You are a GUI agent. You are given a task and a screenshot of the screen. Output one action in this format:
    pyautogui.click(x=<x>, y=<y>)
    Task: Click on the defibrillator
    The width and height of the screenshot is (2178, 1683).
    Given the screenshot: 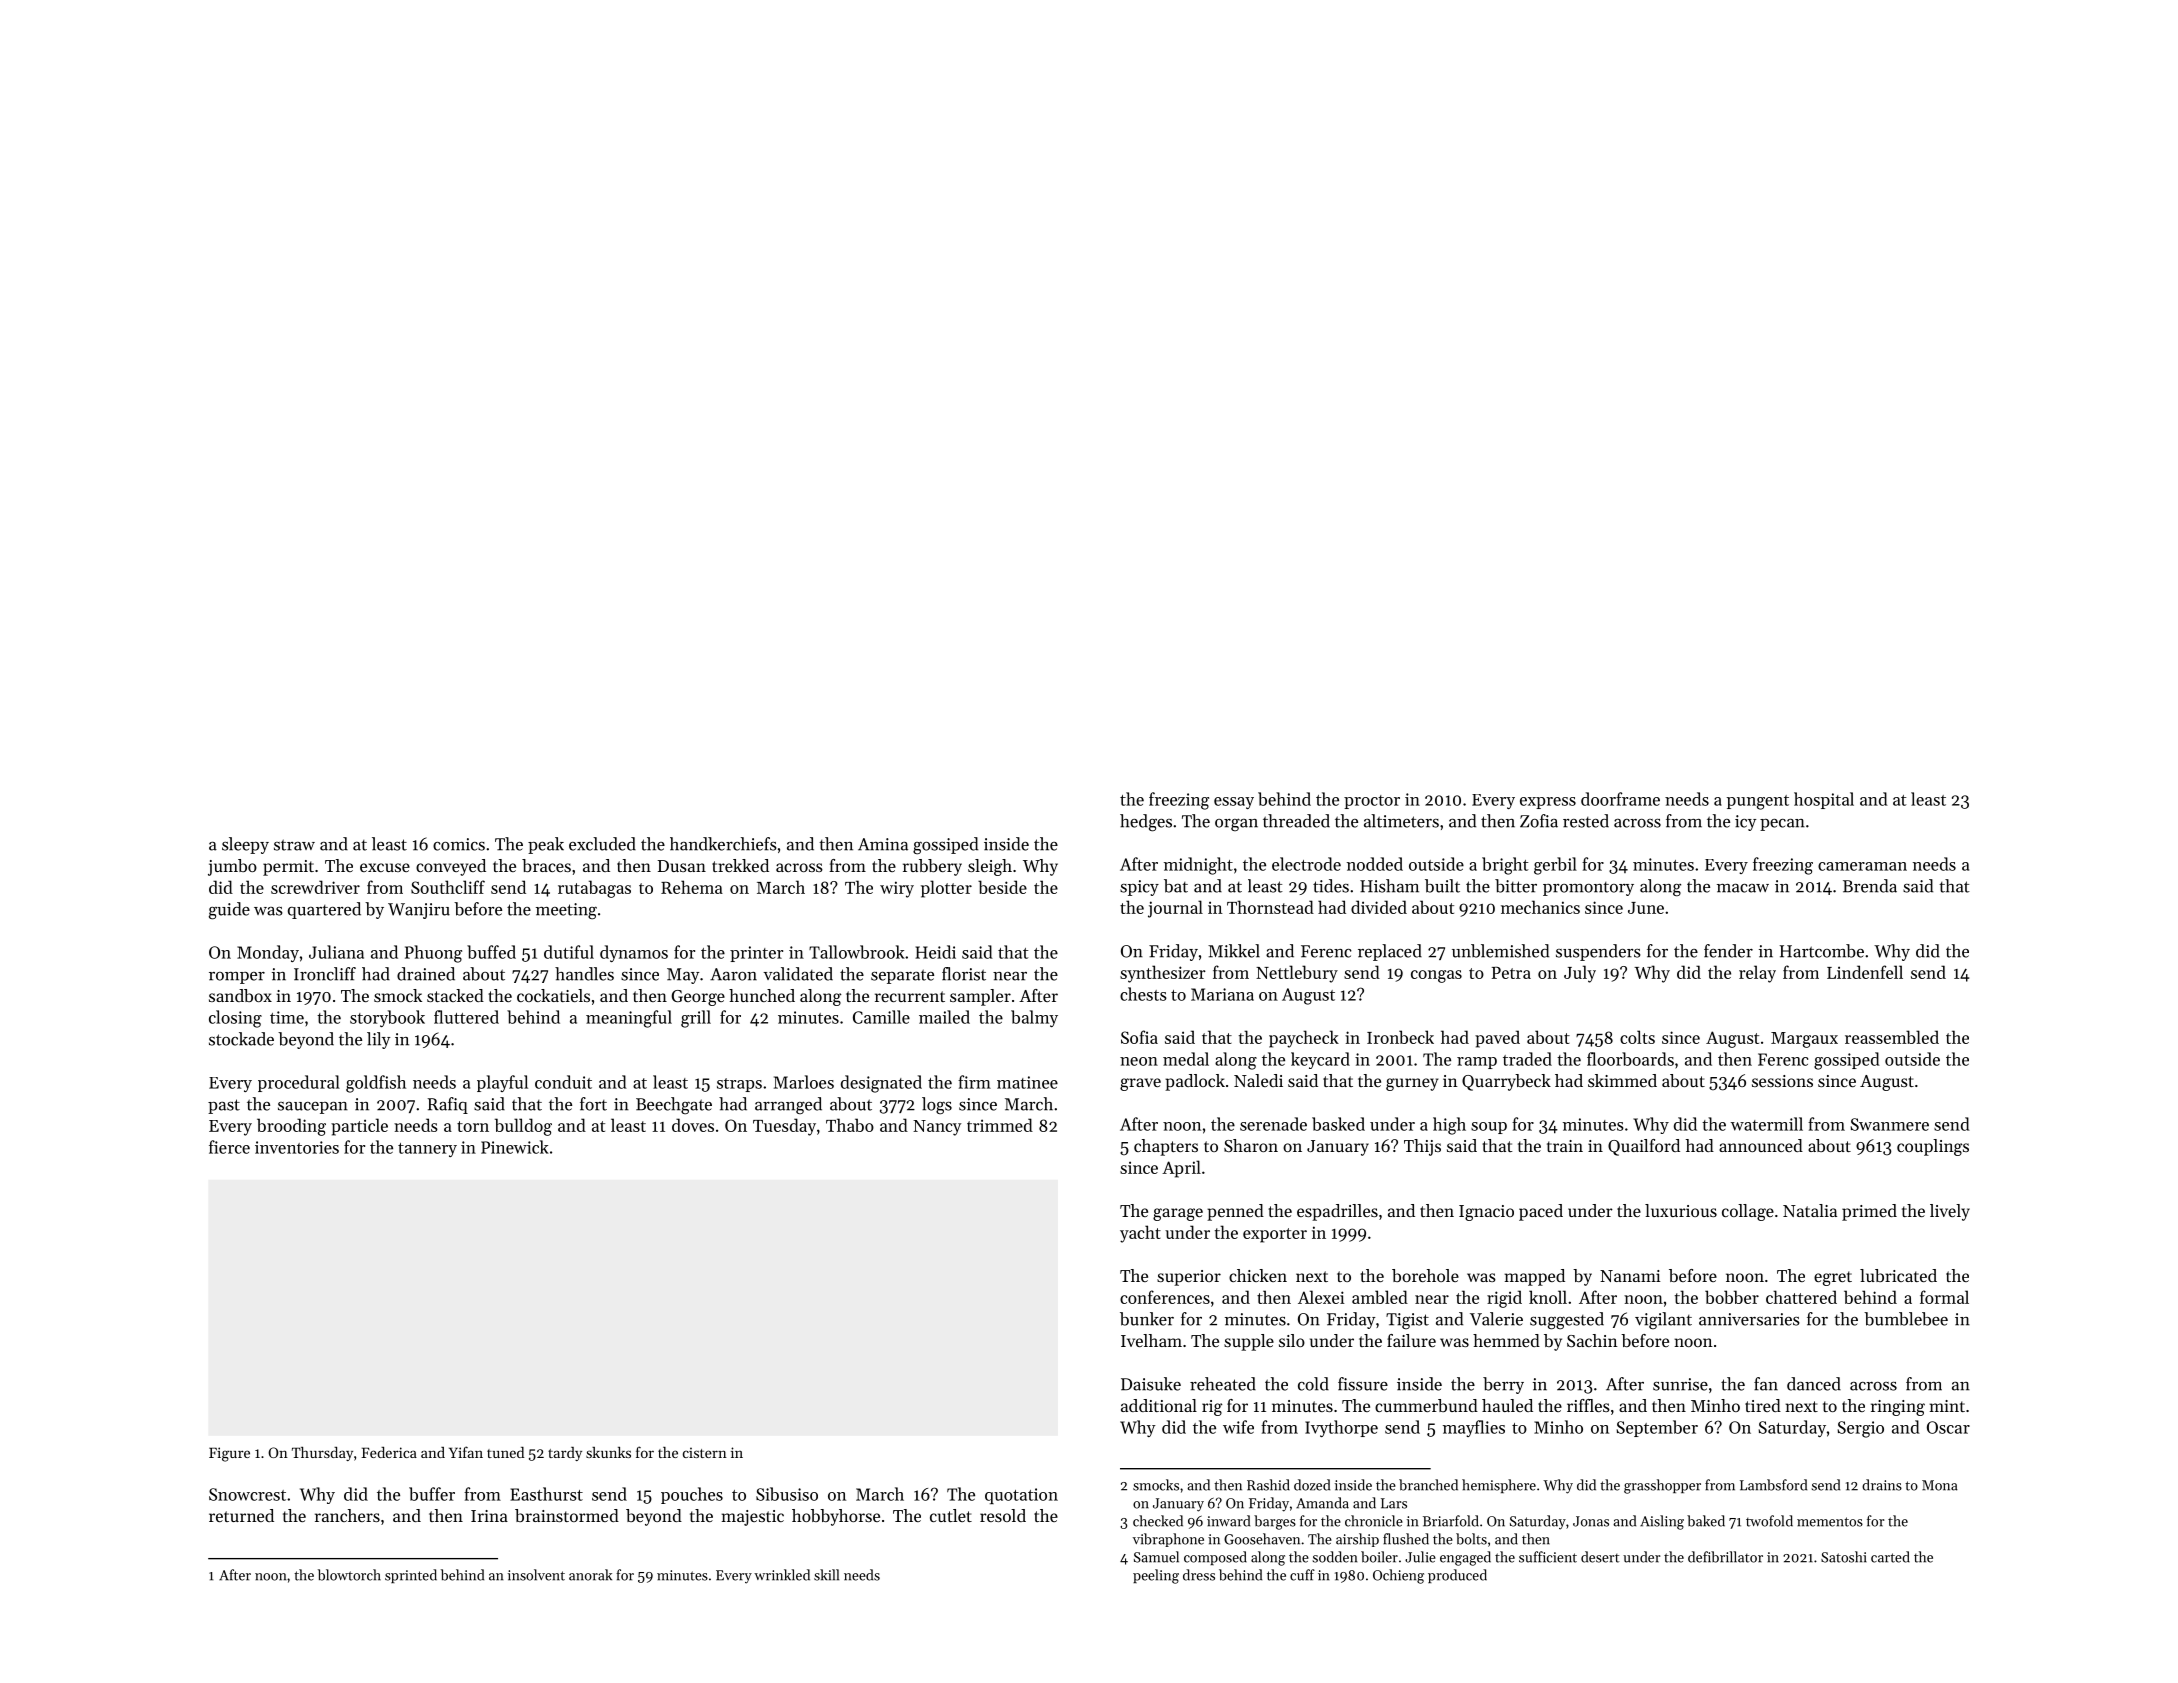 What is the action you would take?
    pyautogui.click(x=1725, y=1557)
